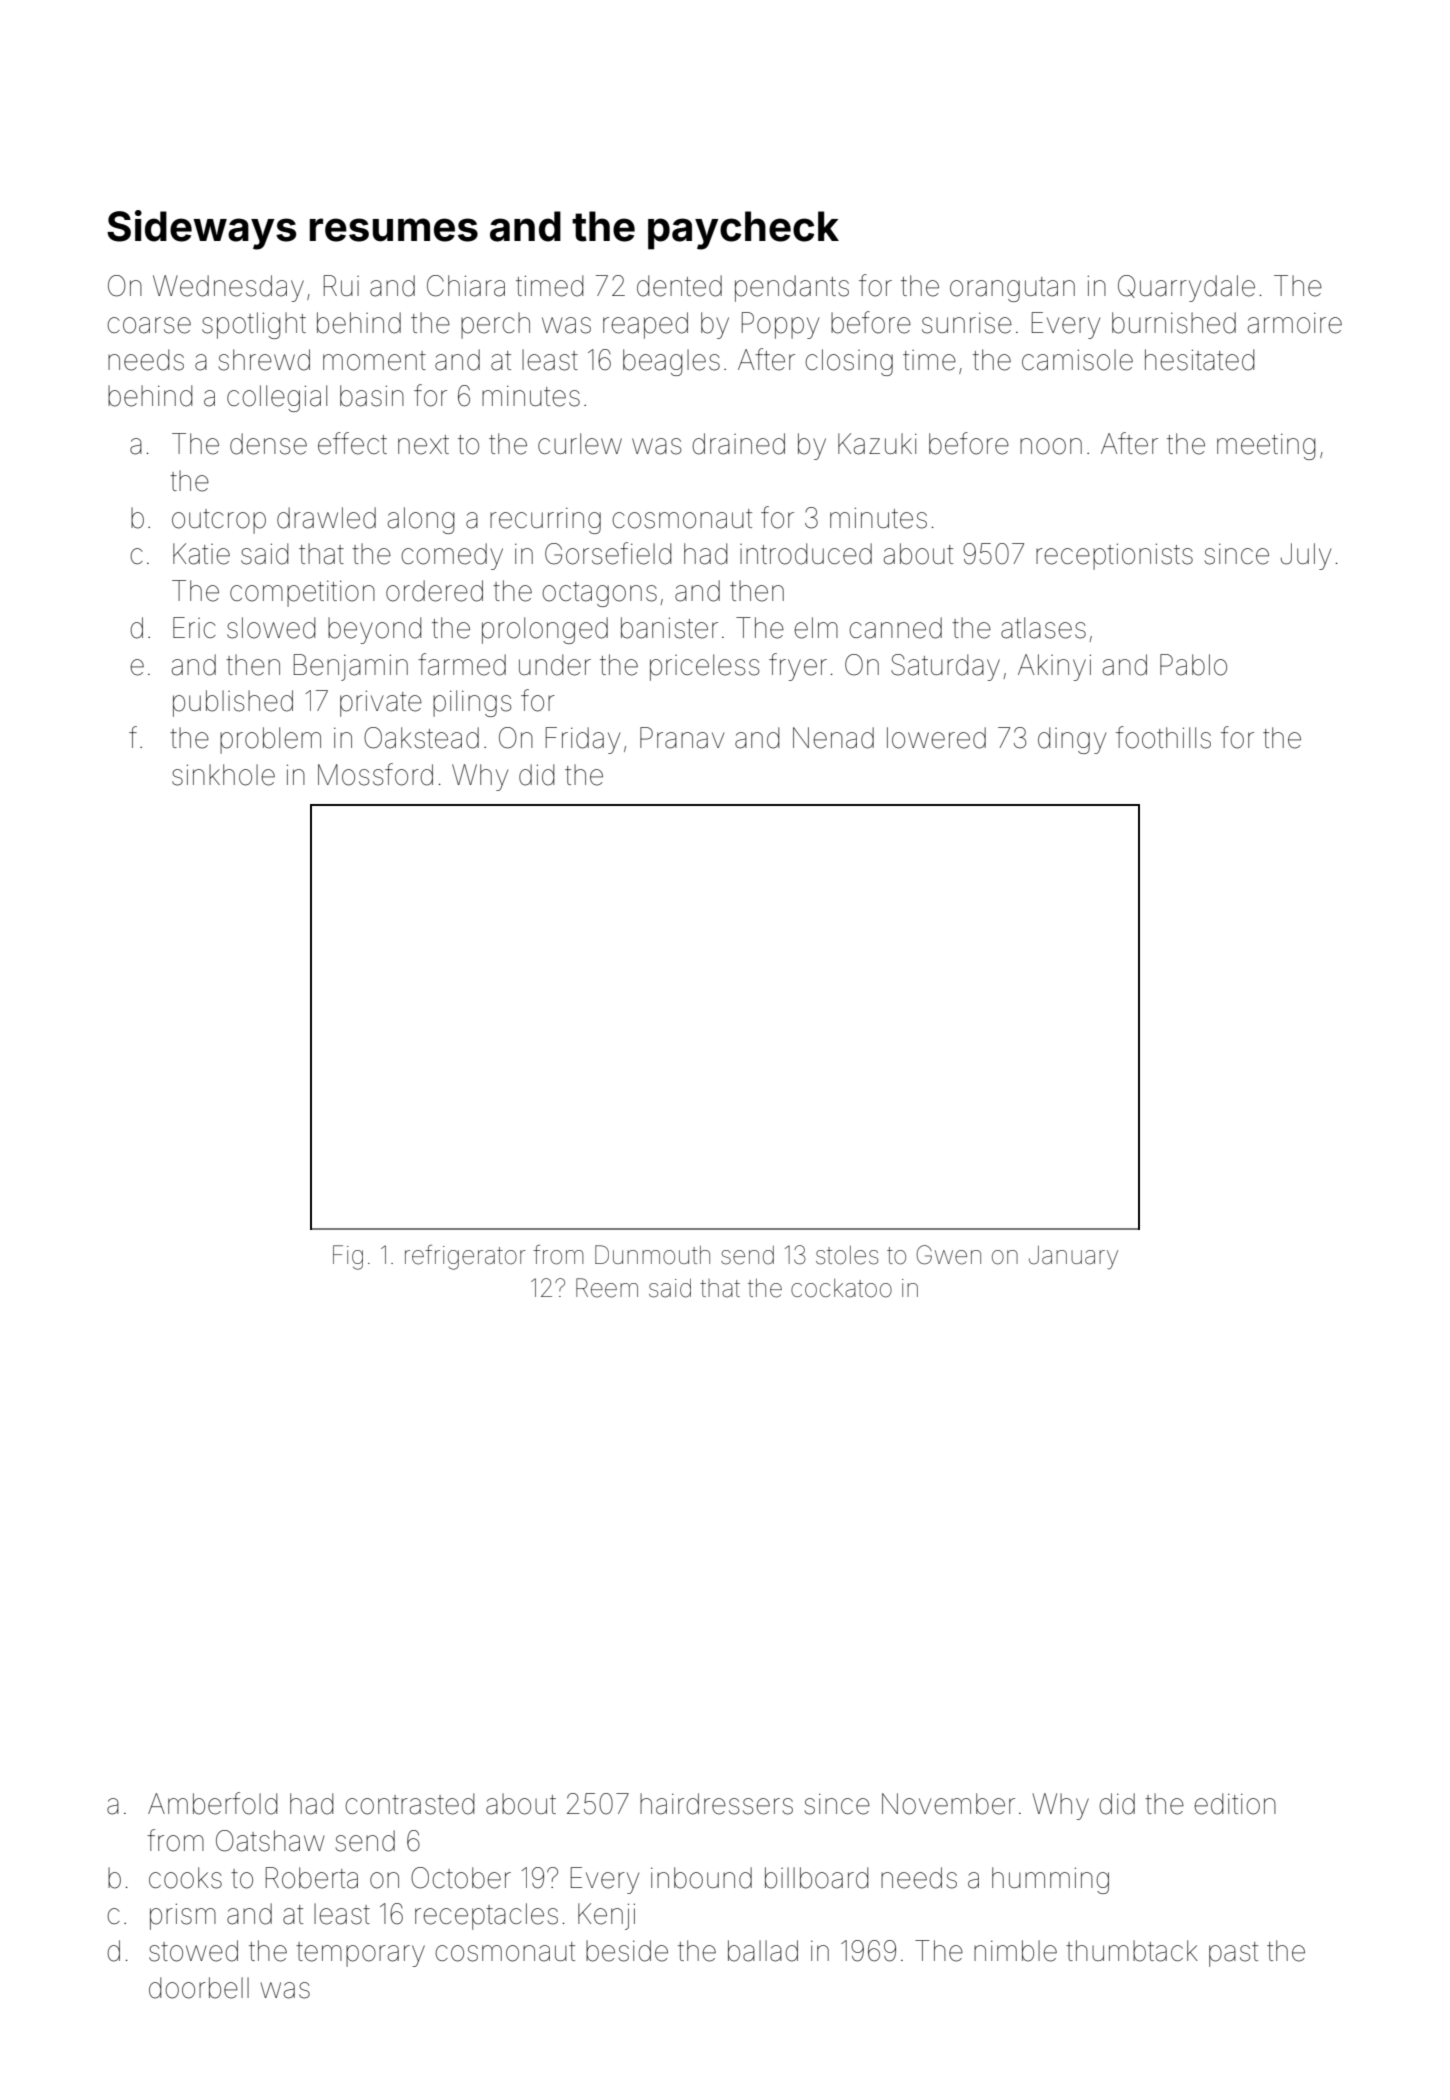  I want to click on billboard, so click(816, 1878).
